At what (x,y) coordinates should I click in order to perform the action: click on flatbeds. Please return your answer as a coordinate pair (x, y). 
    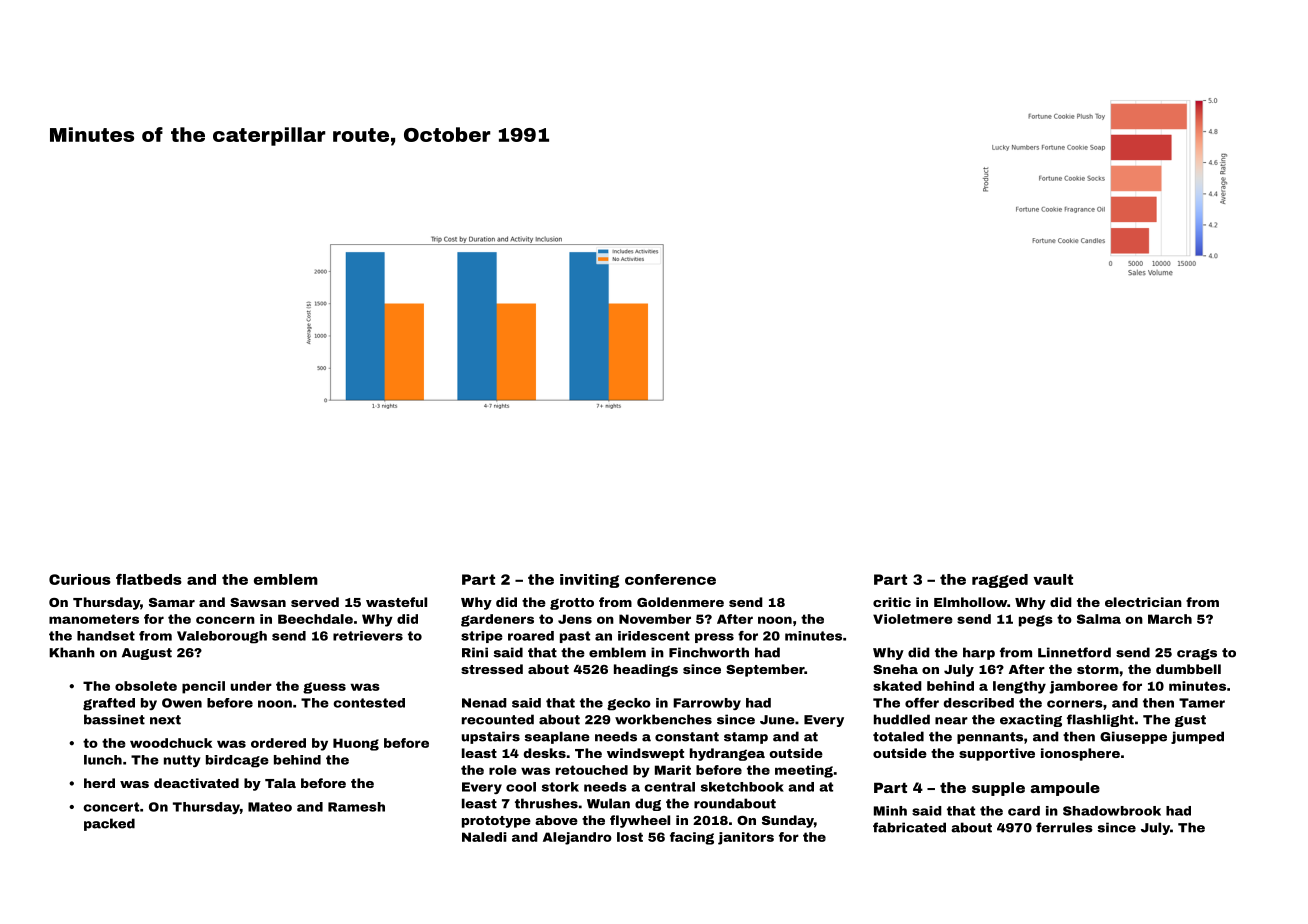
    Looking at the image, I should click on (149, 579).
